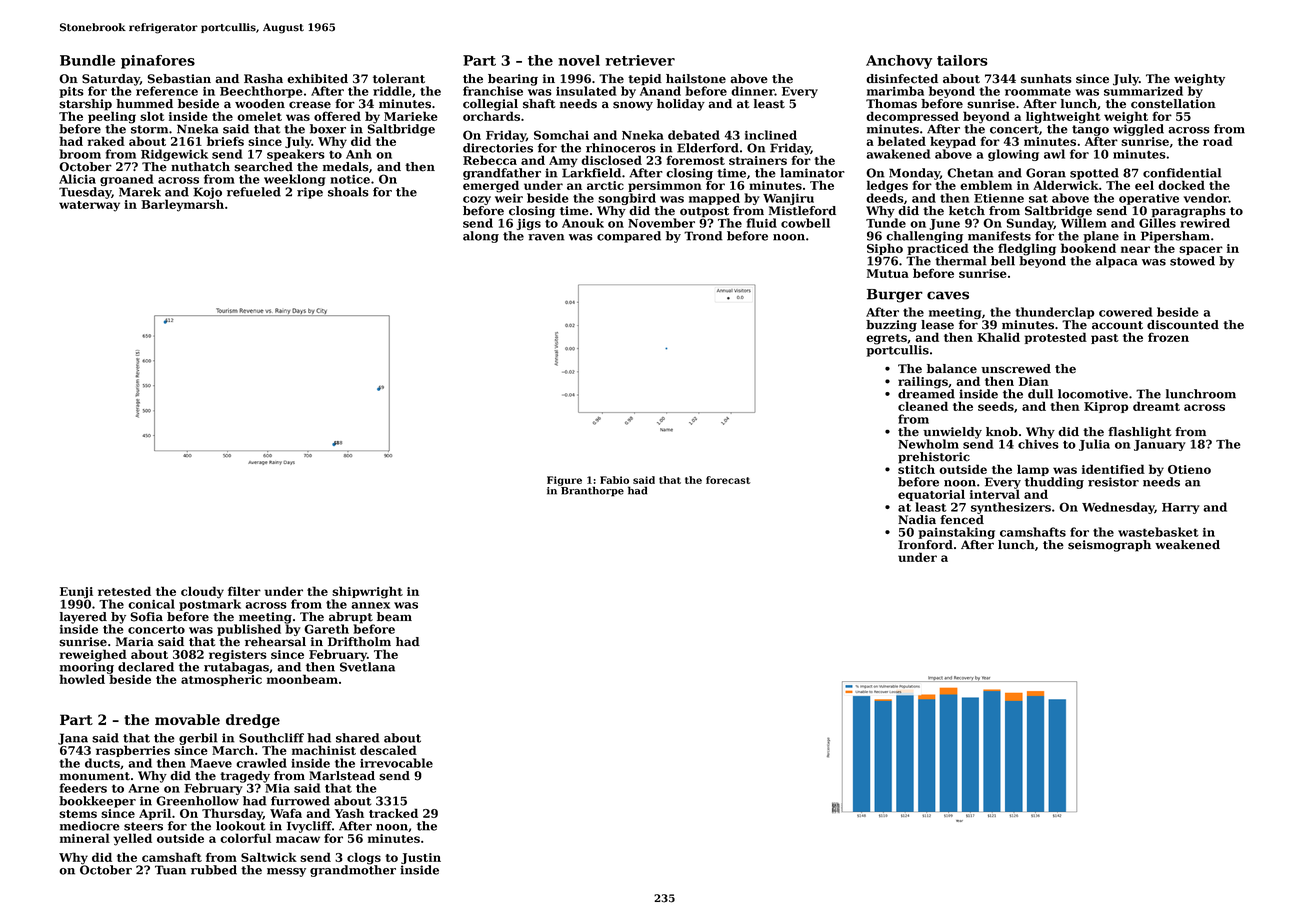 This image has height=924, width=1308. I want to click on briefs, so click(225, 141).
